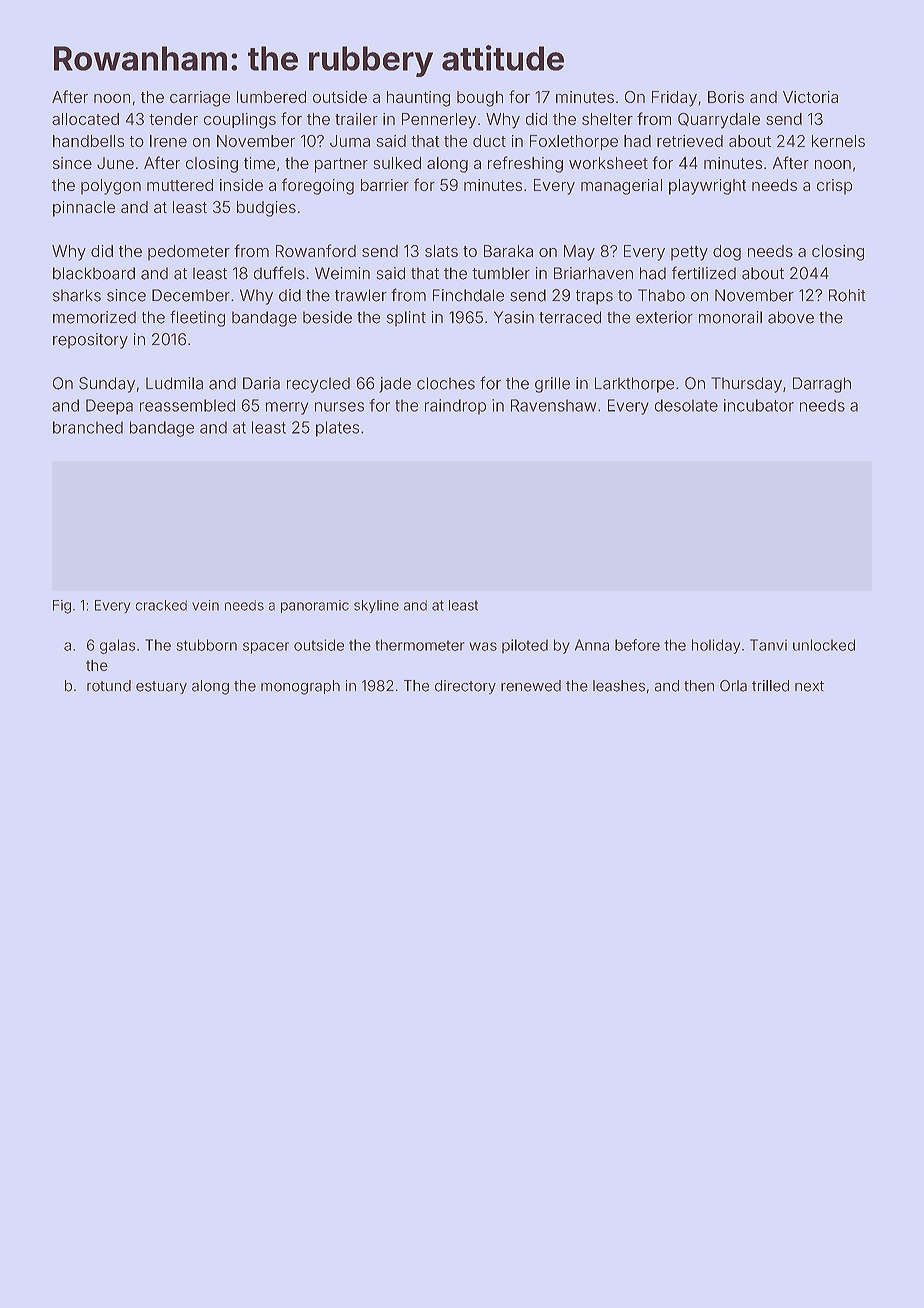  Describe the element at coordinates (664, 317) in the page. I see `exterior` at that location.
